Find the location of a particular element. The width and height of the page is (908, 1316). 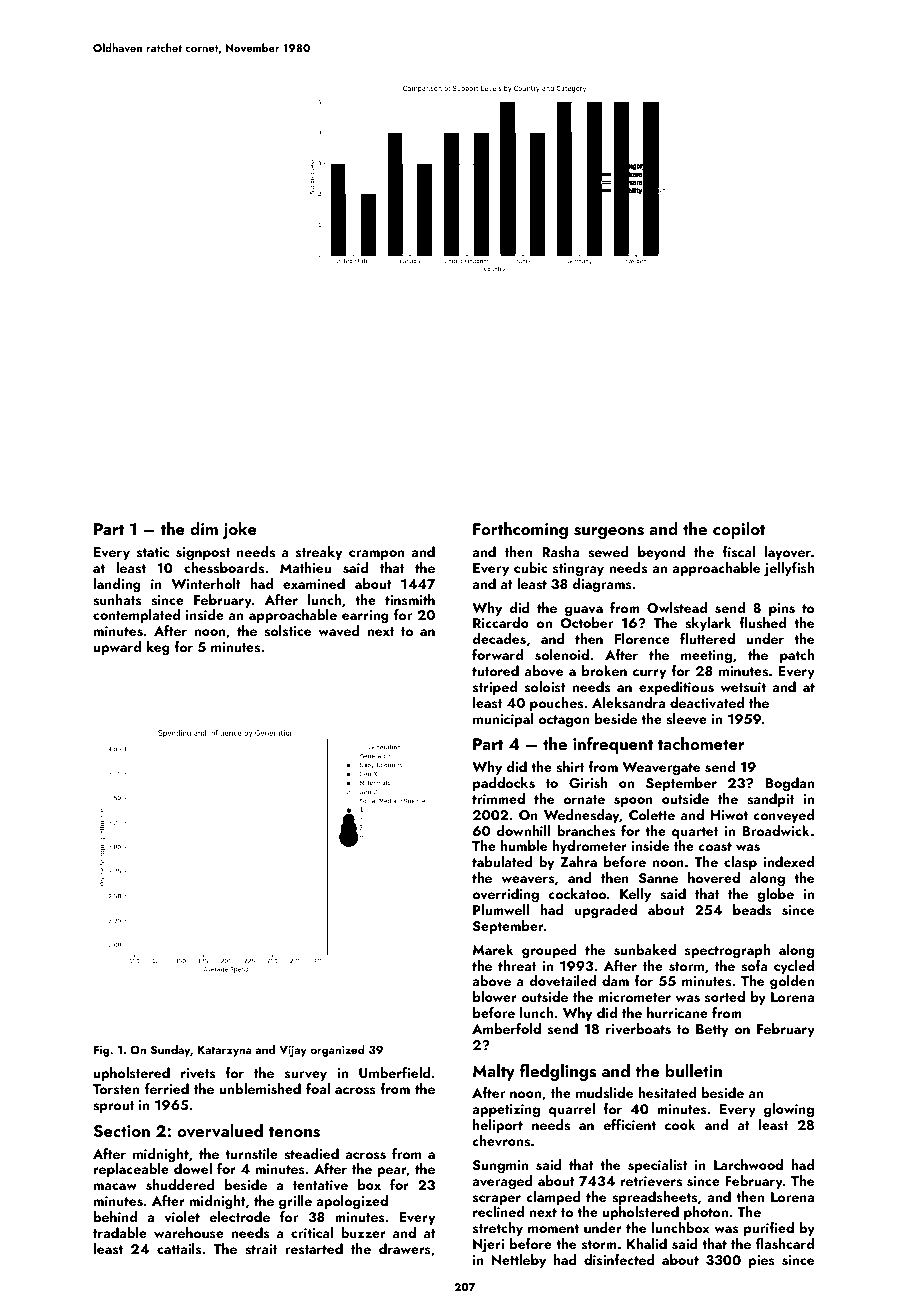

pear is located at coordinates (392, 1172).
